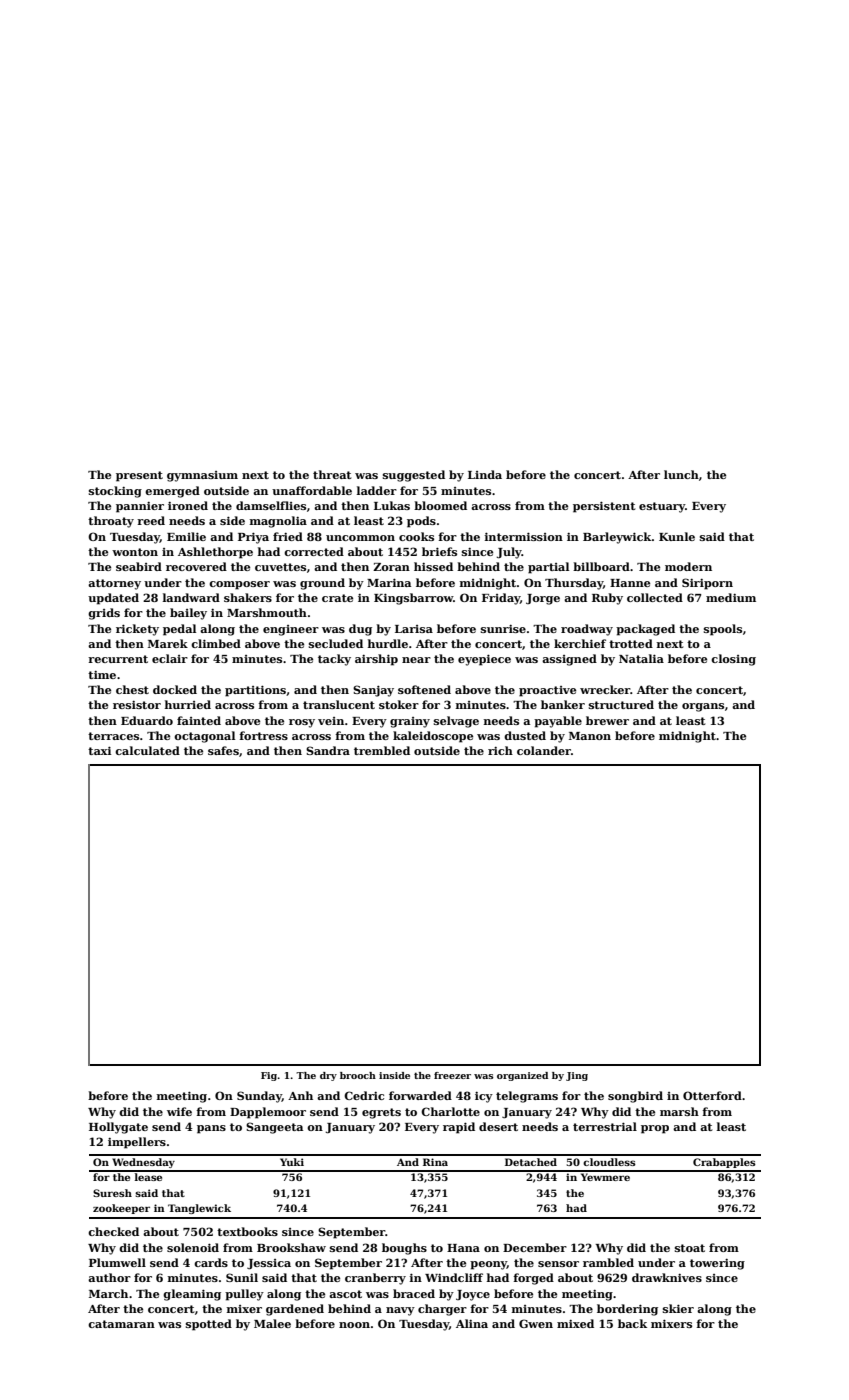 The width and height of the document is (849, 1400). Describe the element at coordinates (147, 750) in the document. I see `calculated` at that location.
